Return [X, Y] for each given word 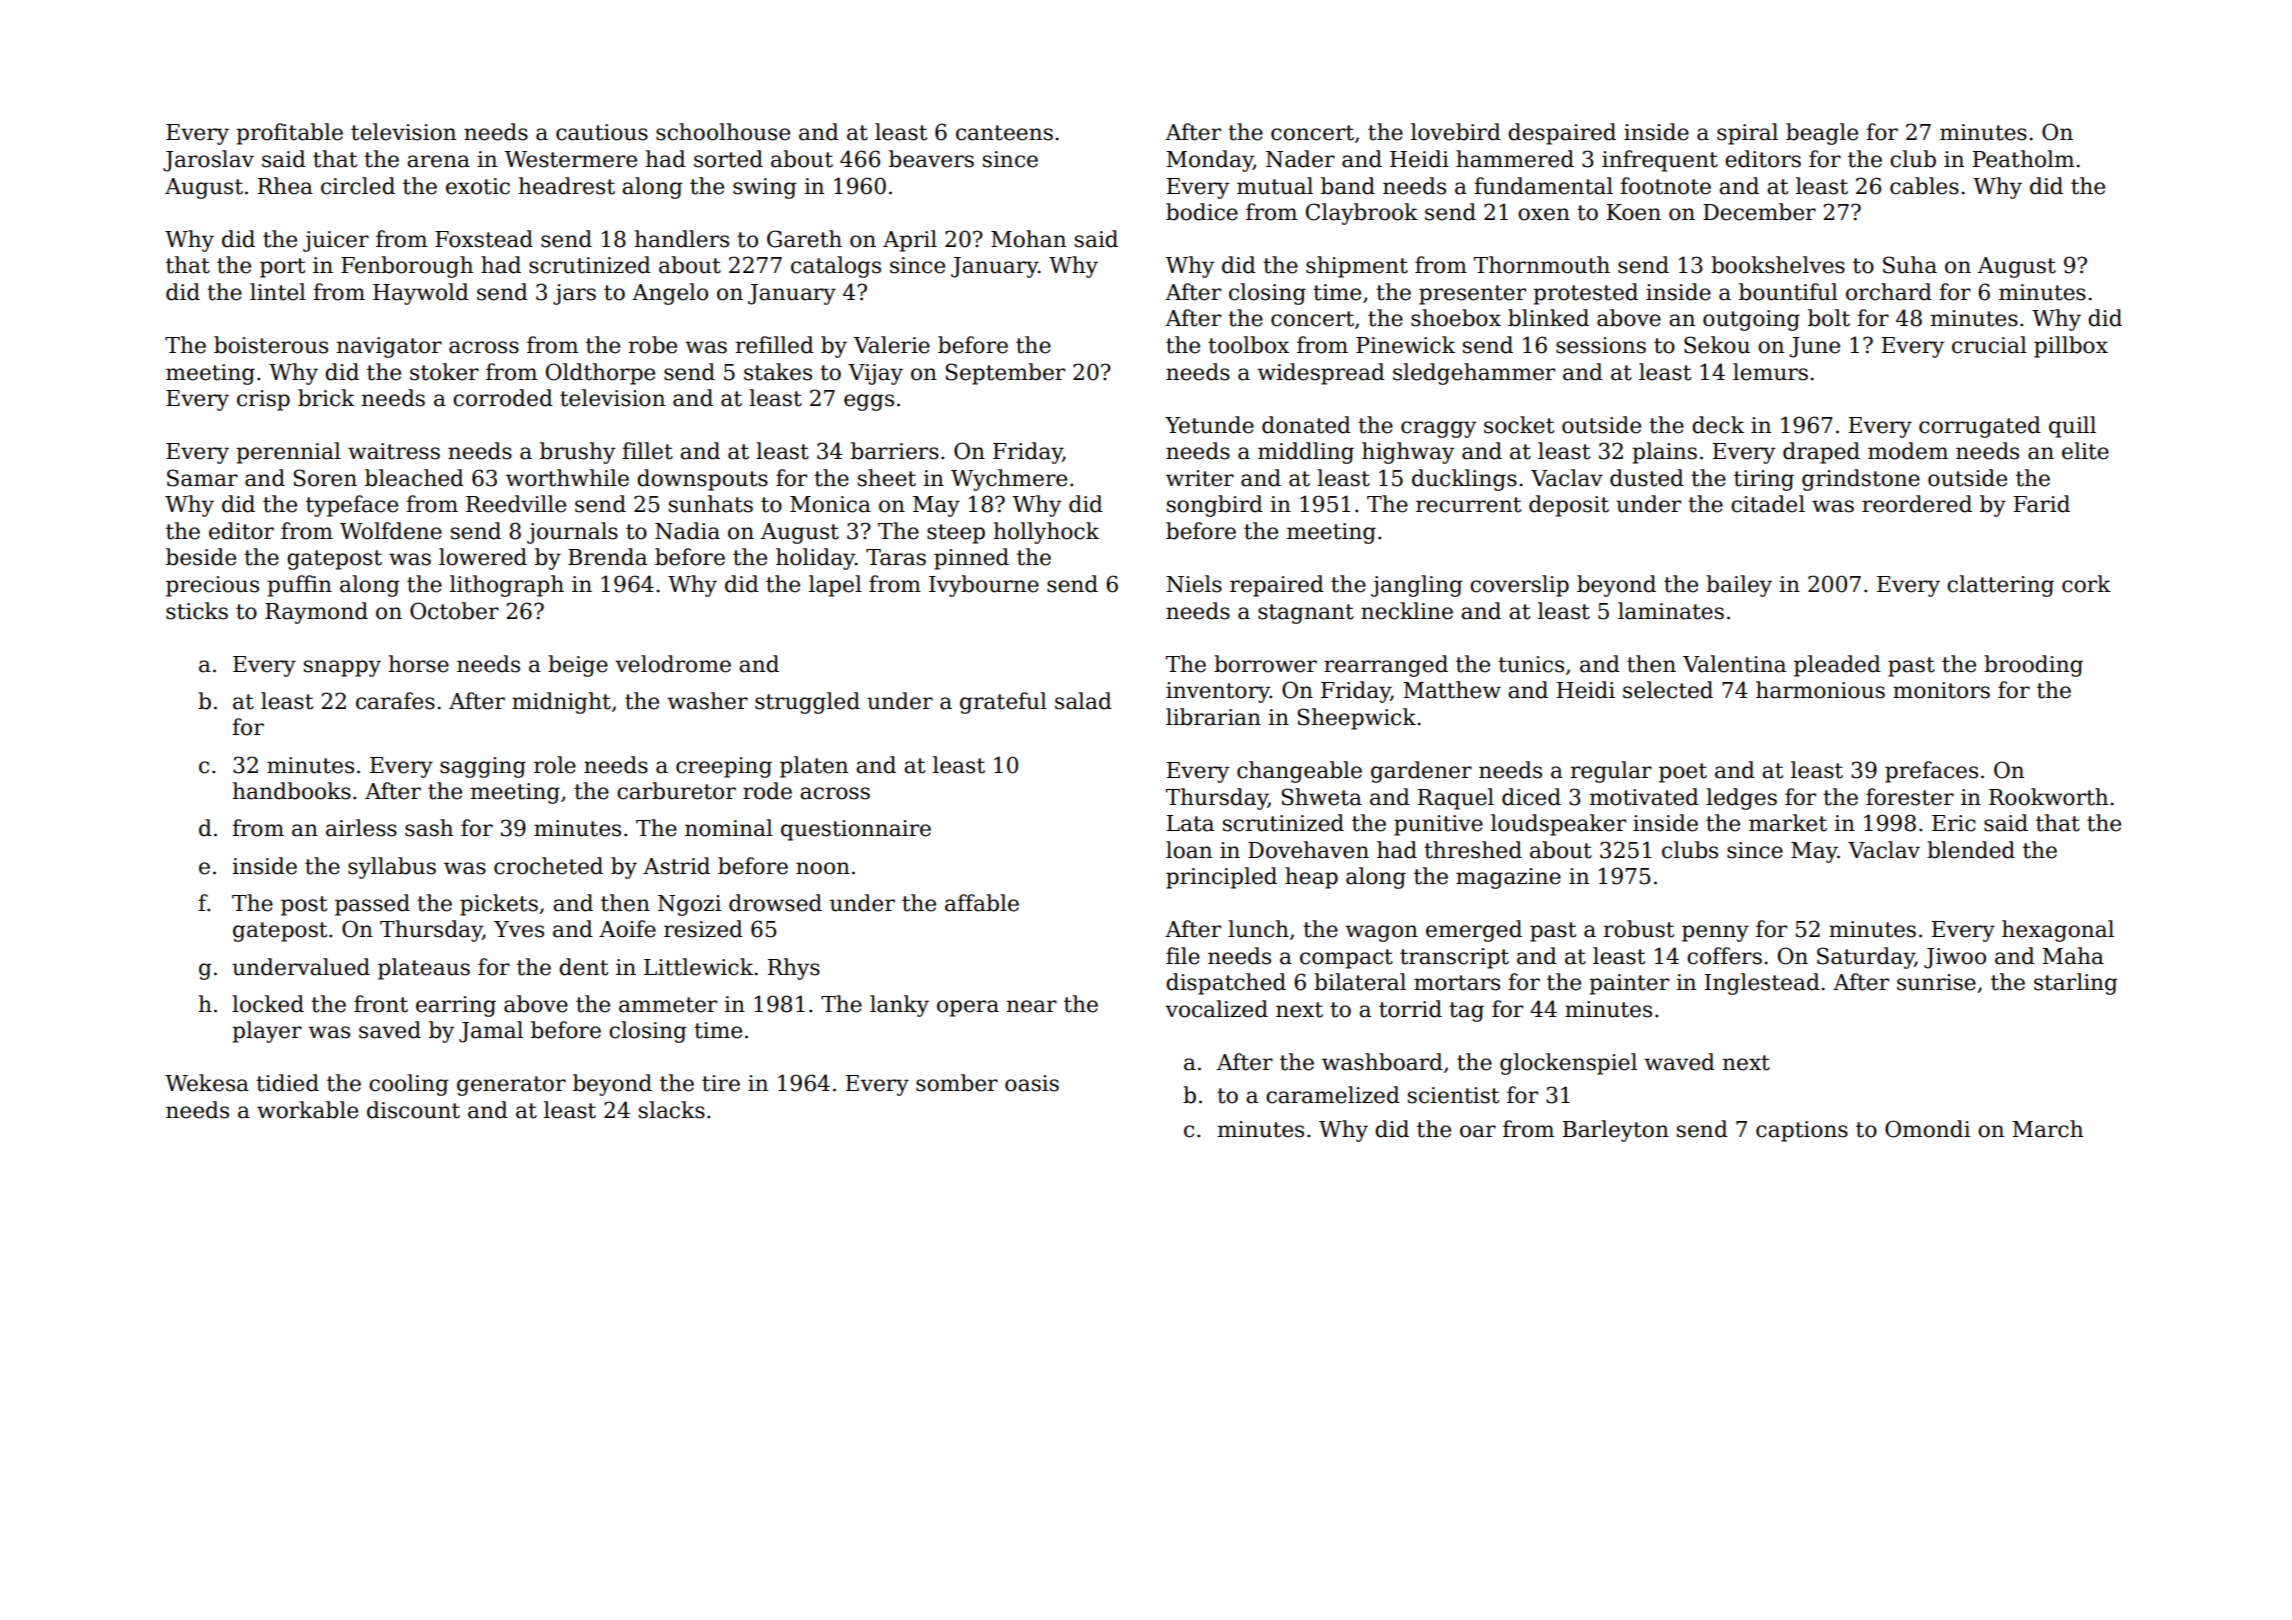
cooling [409, 1085]
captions [1802, 1131]
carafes [395, 701]
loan [1189, 850]
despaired [1562, 134]
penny [1715, 933]
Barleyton [1616, 1131]
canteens [1004, 133]
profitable [289, 134]
